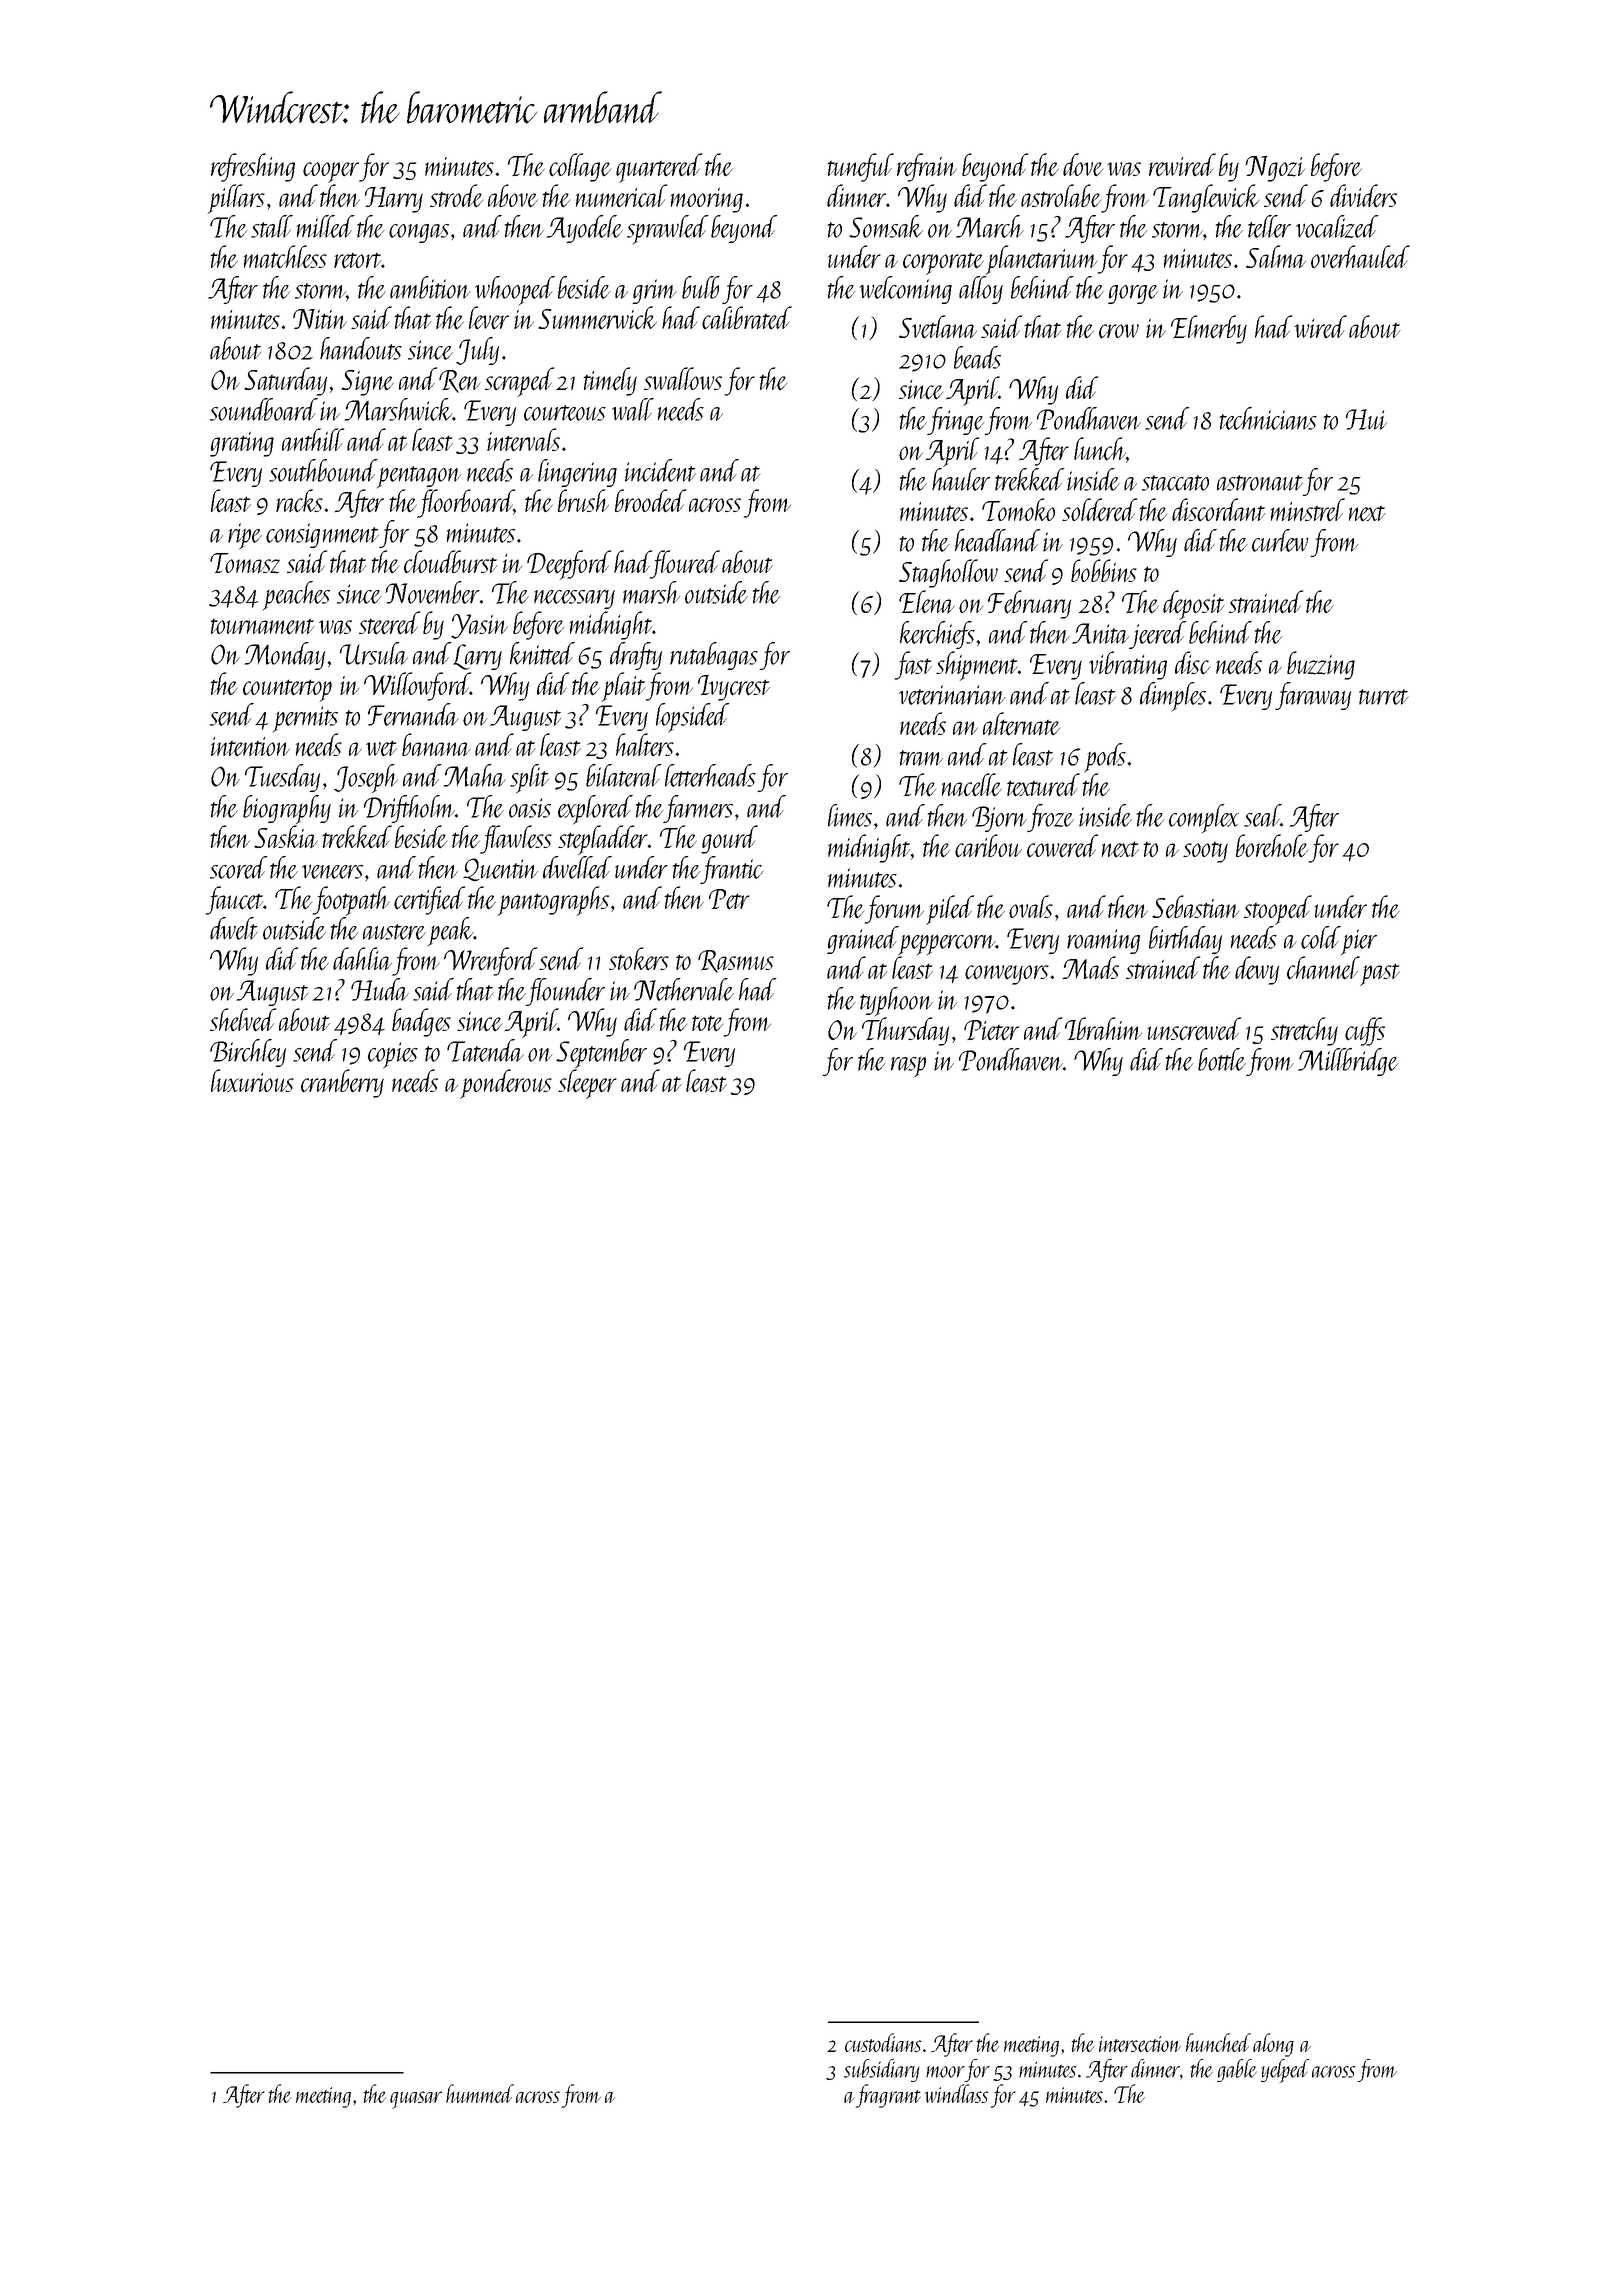  Describe the element at coordinates (236, 199) in the document. I see `pillars` at that location.
